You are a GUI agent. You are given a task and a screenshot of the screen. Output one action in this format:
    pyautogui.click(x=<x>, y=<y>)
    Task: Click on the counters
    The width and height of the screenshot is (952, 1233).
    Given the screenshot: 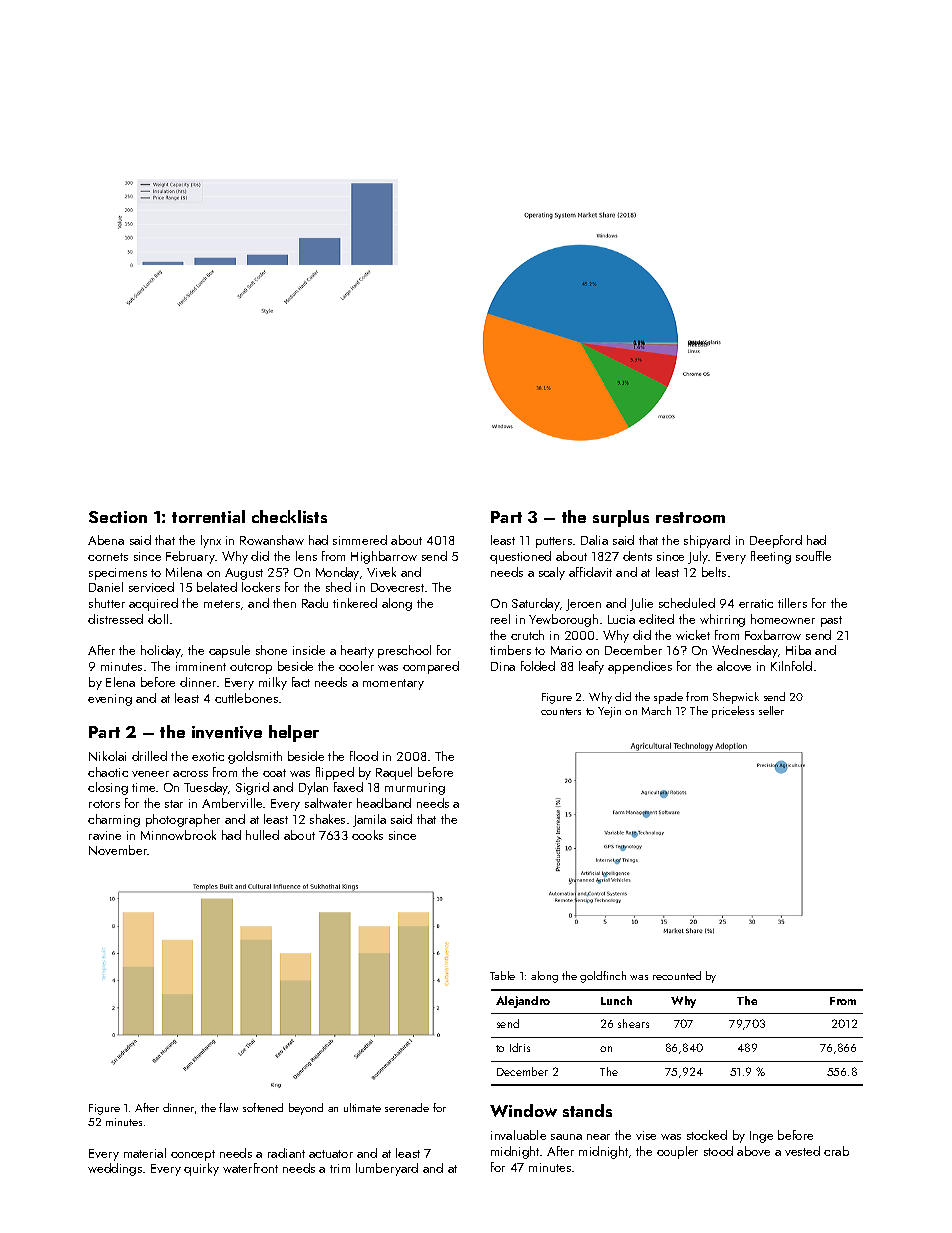 What is the action you would take?
    pyautogui.click(x=561, y=711)
